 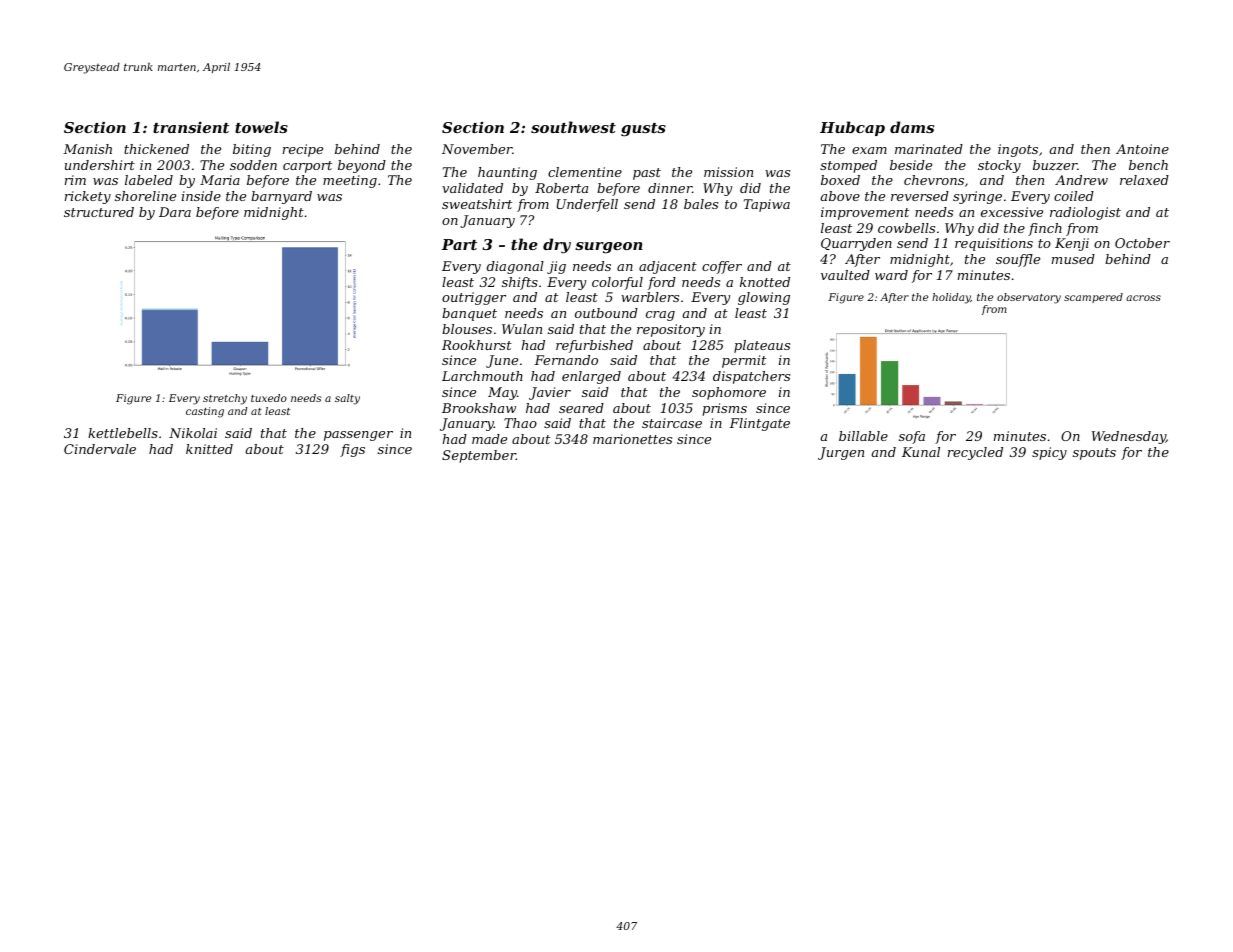 I want to click on dinner, so click(x=670, y=188).
